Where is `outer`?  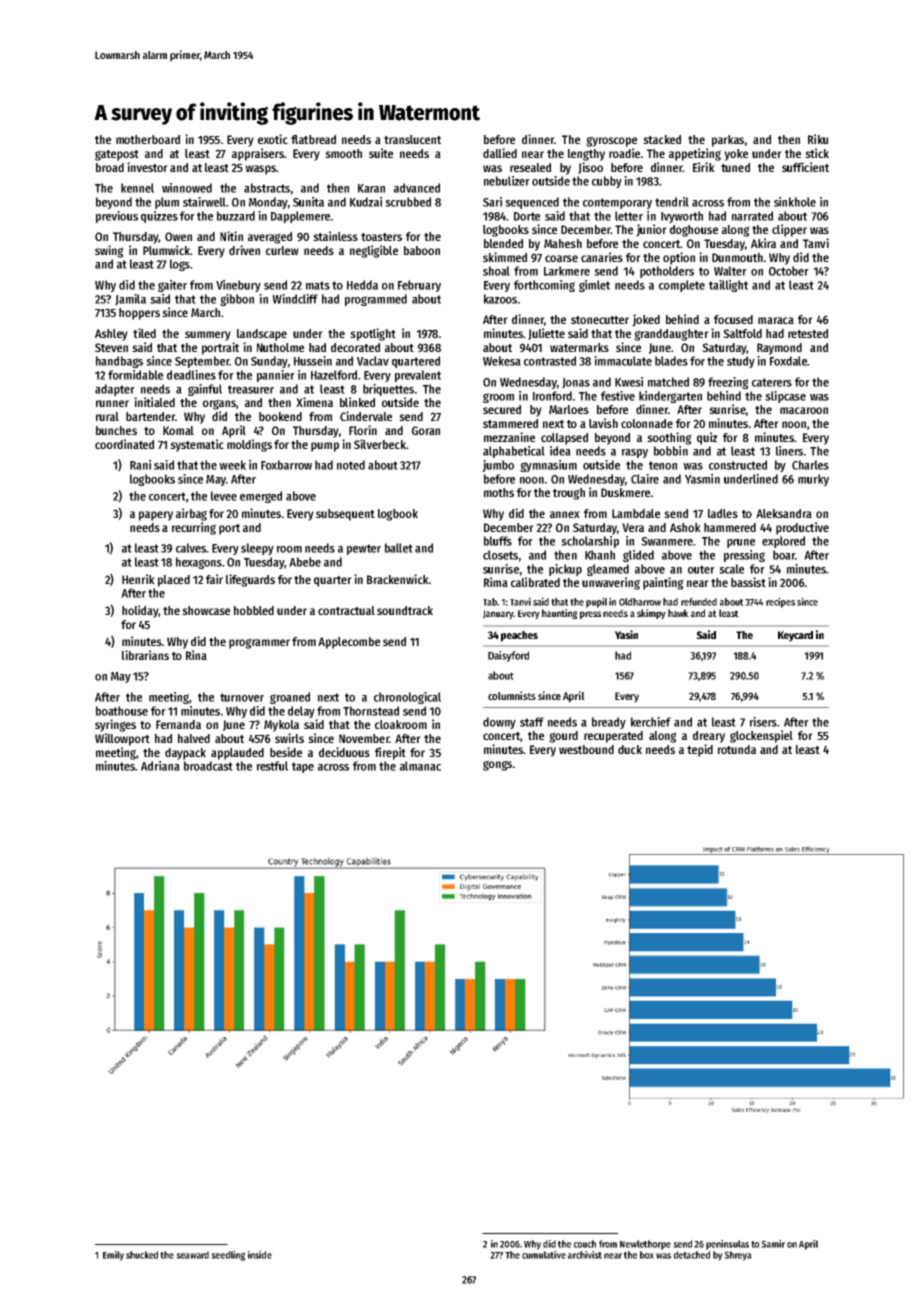 outer is located at coordinates (701, 569).
